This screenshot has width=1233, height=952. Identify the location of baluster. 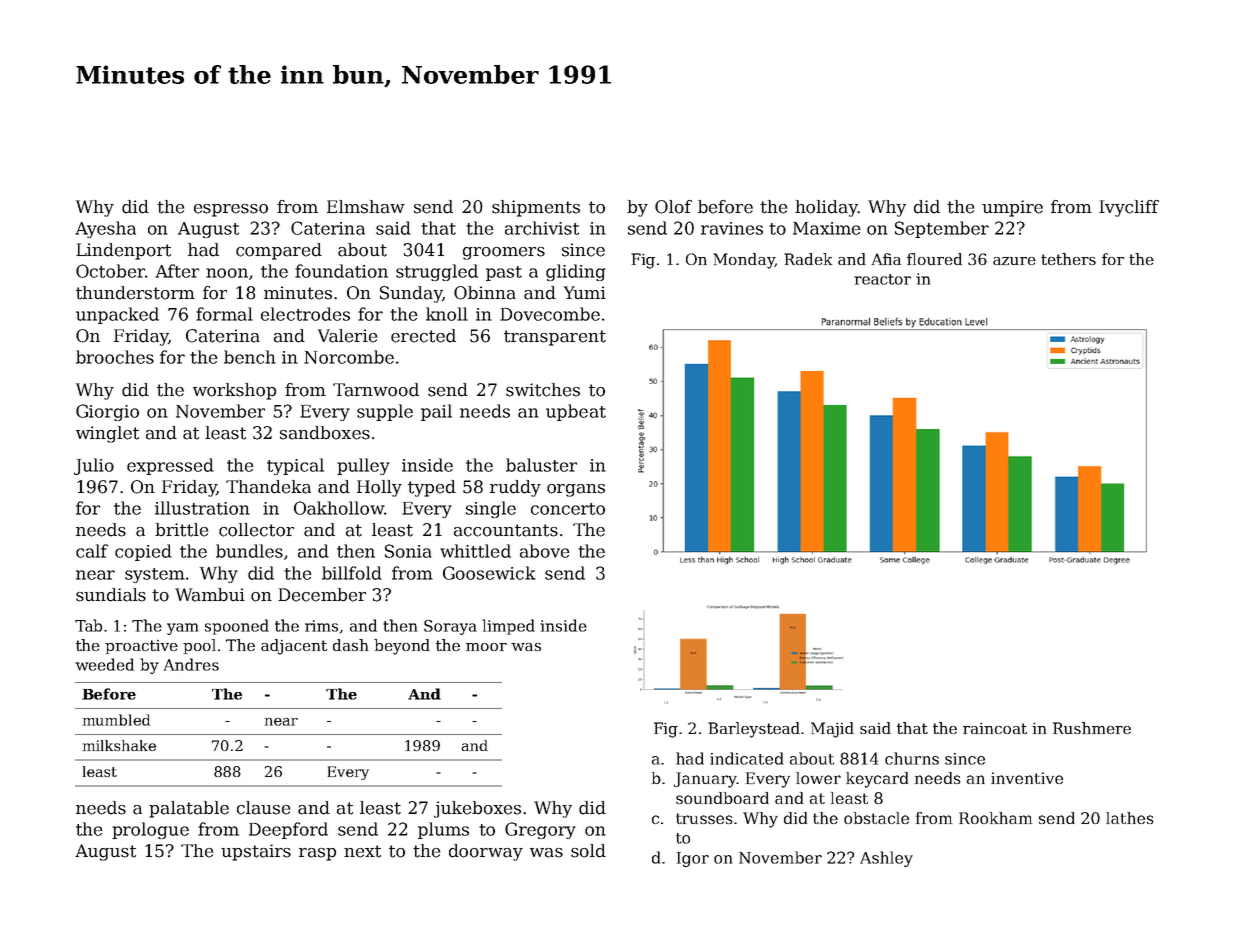
(541, 465).
